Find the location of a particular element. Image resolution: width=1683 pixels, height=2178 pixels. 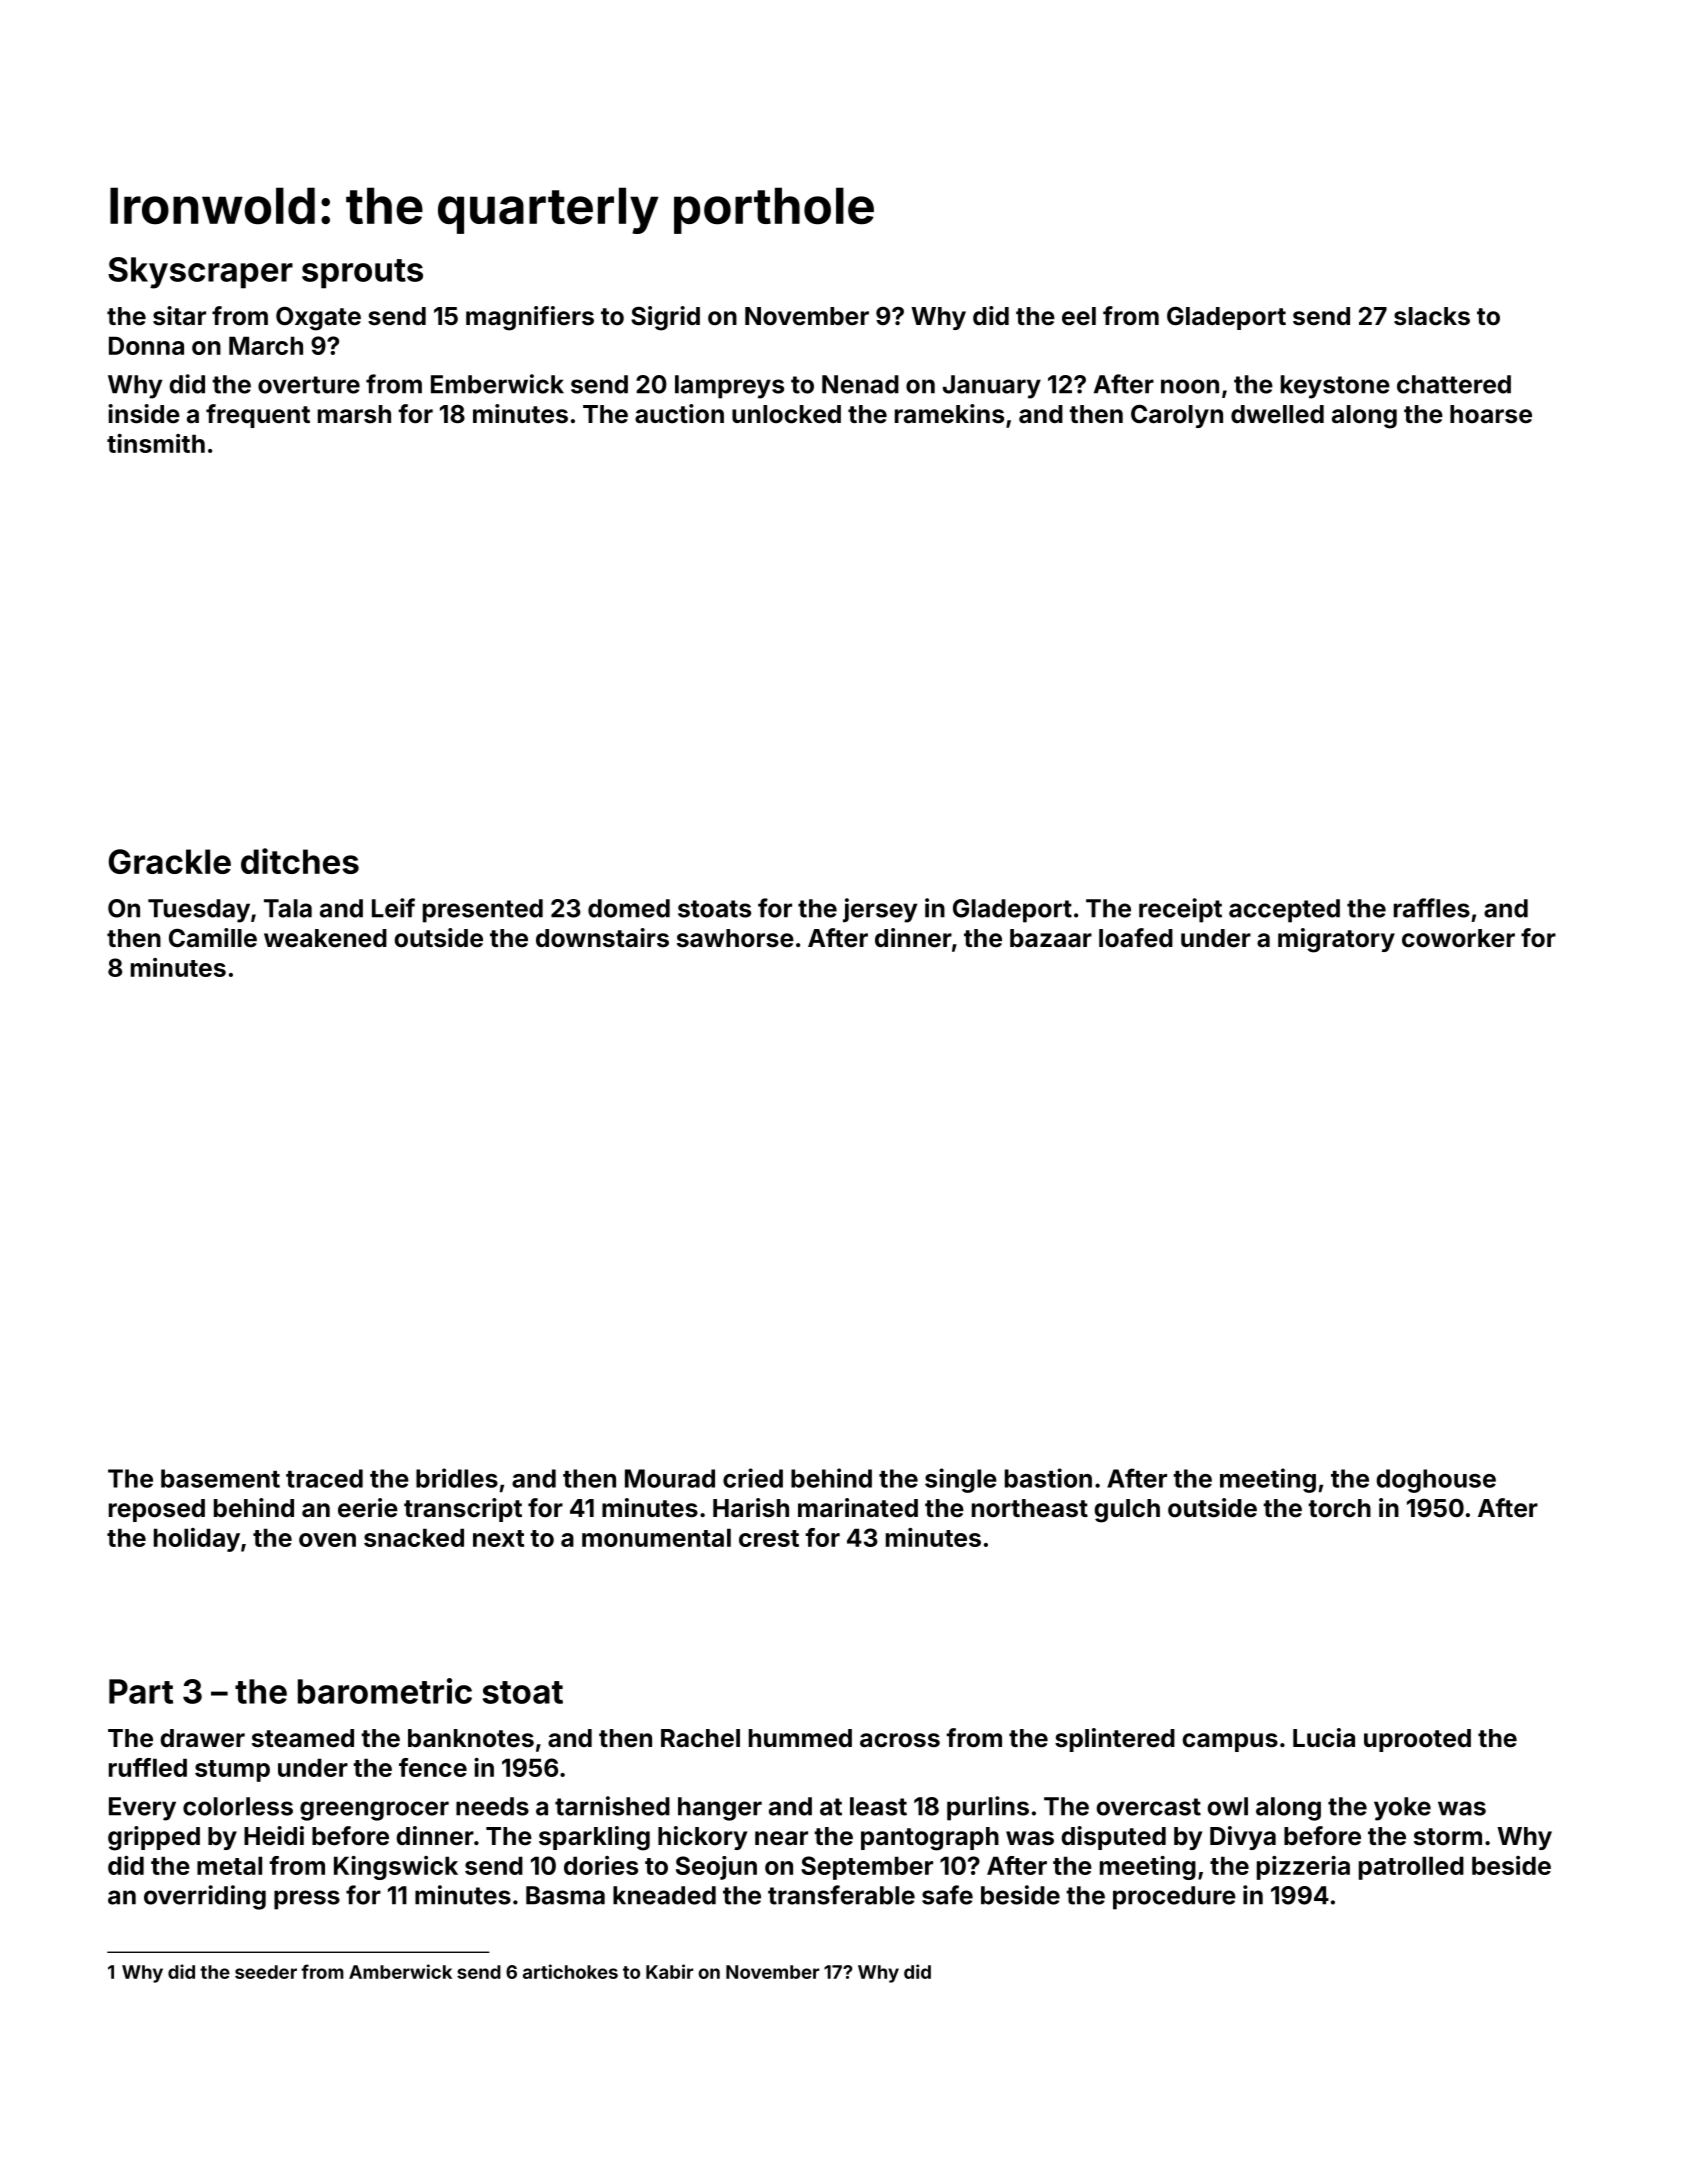

dwelled is located at coordinates (1277, 414).
